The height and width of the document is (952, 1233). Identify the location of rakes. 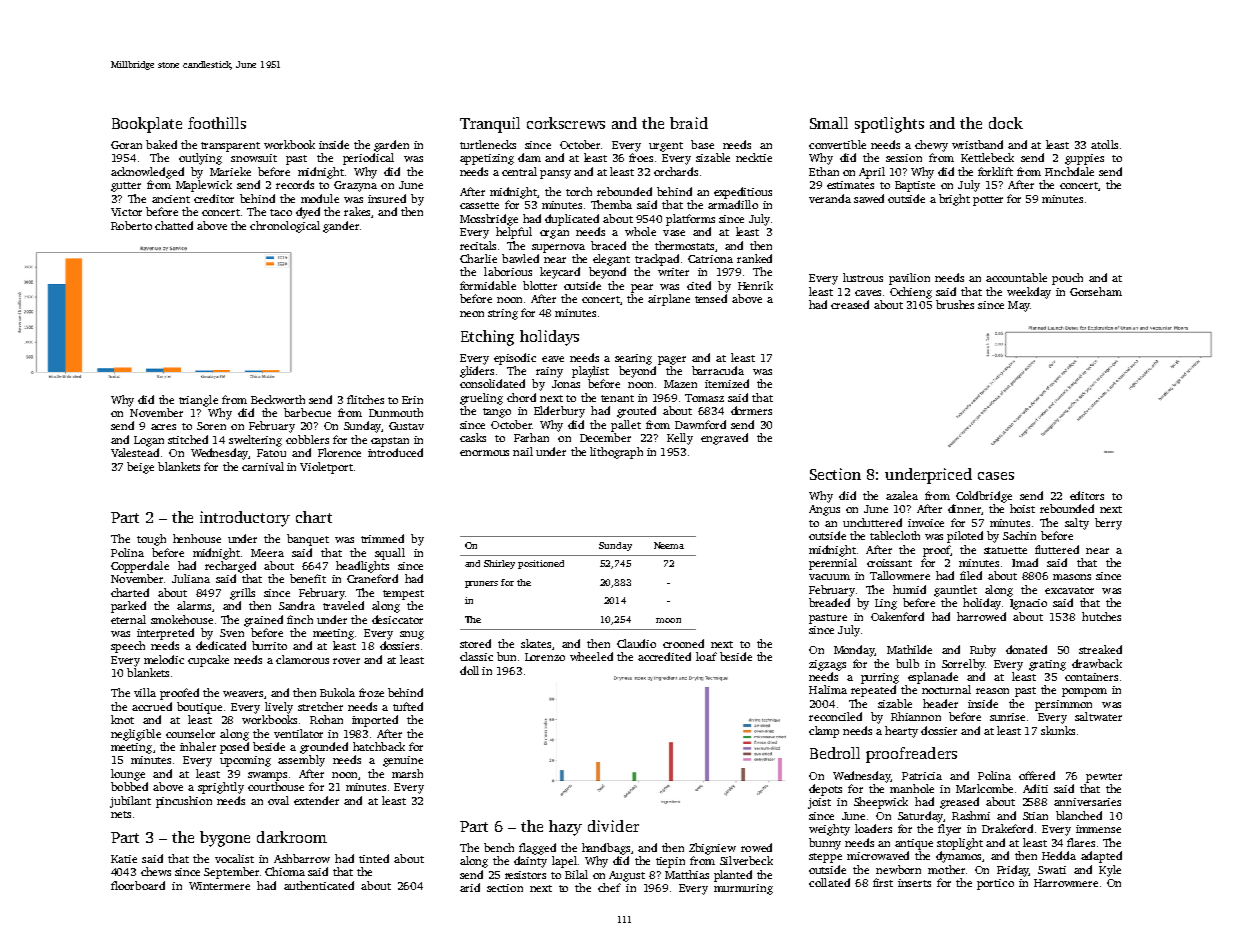
(357, 211).
